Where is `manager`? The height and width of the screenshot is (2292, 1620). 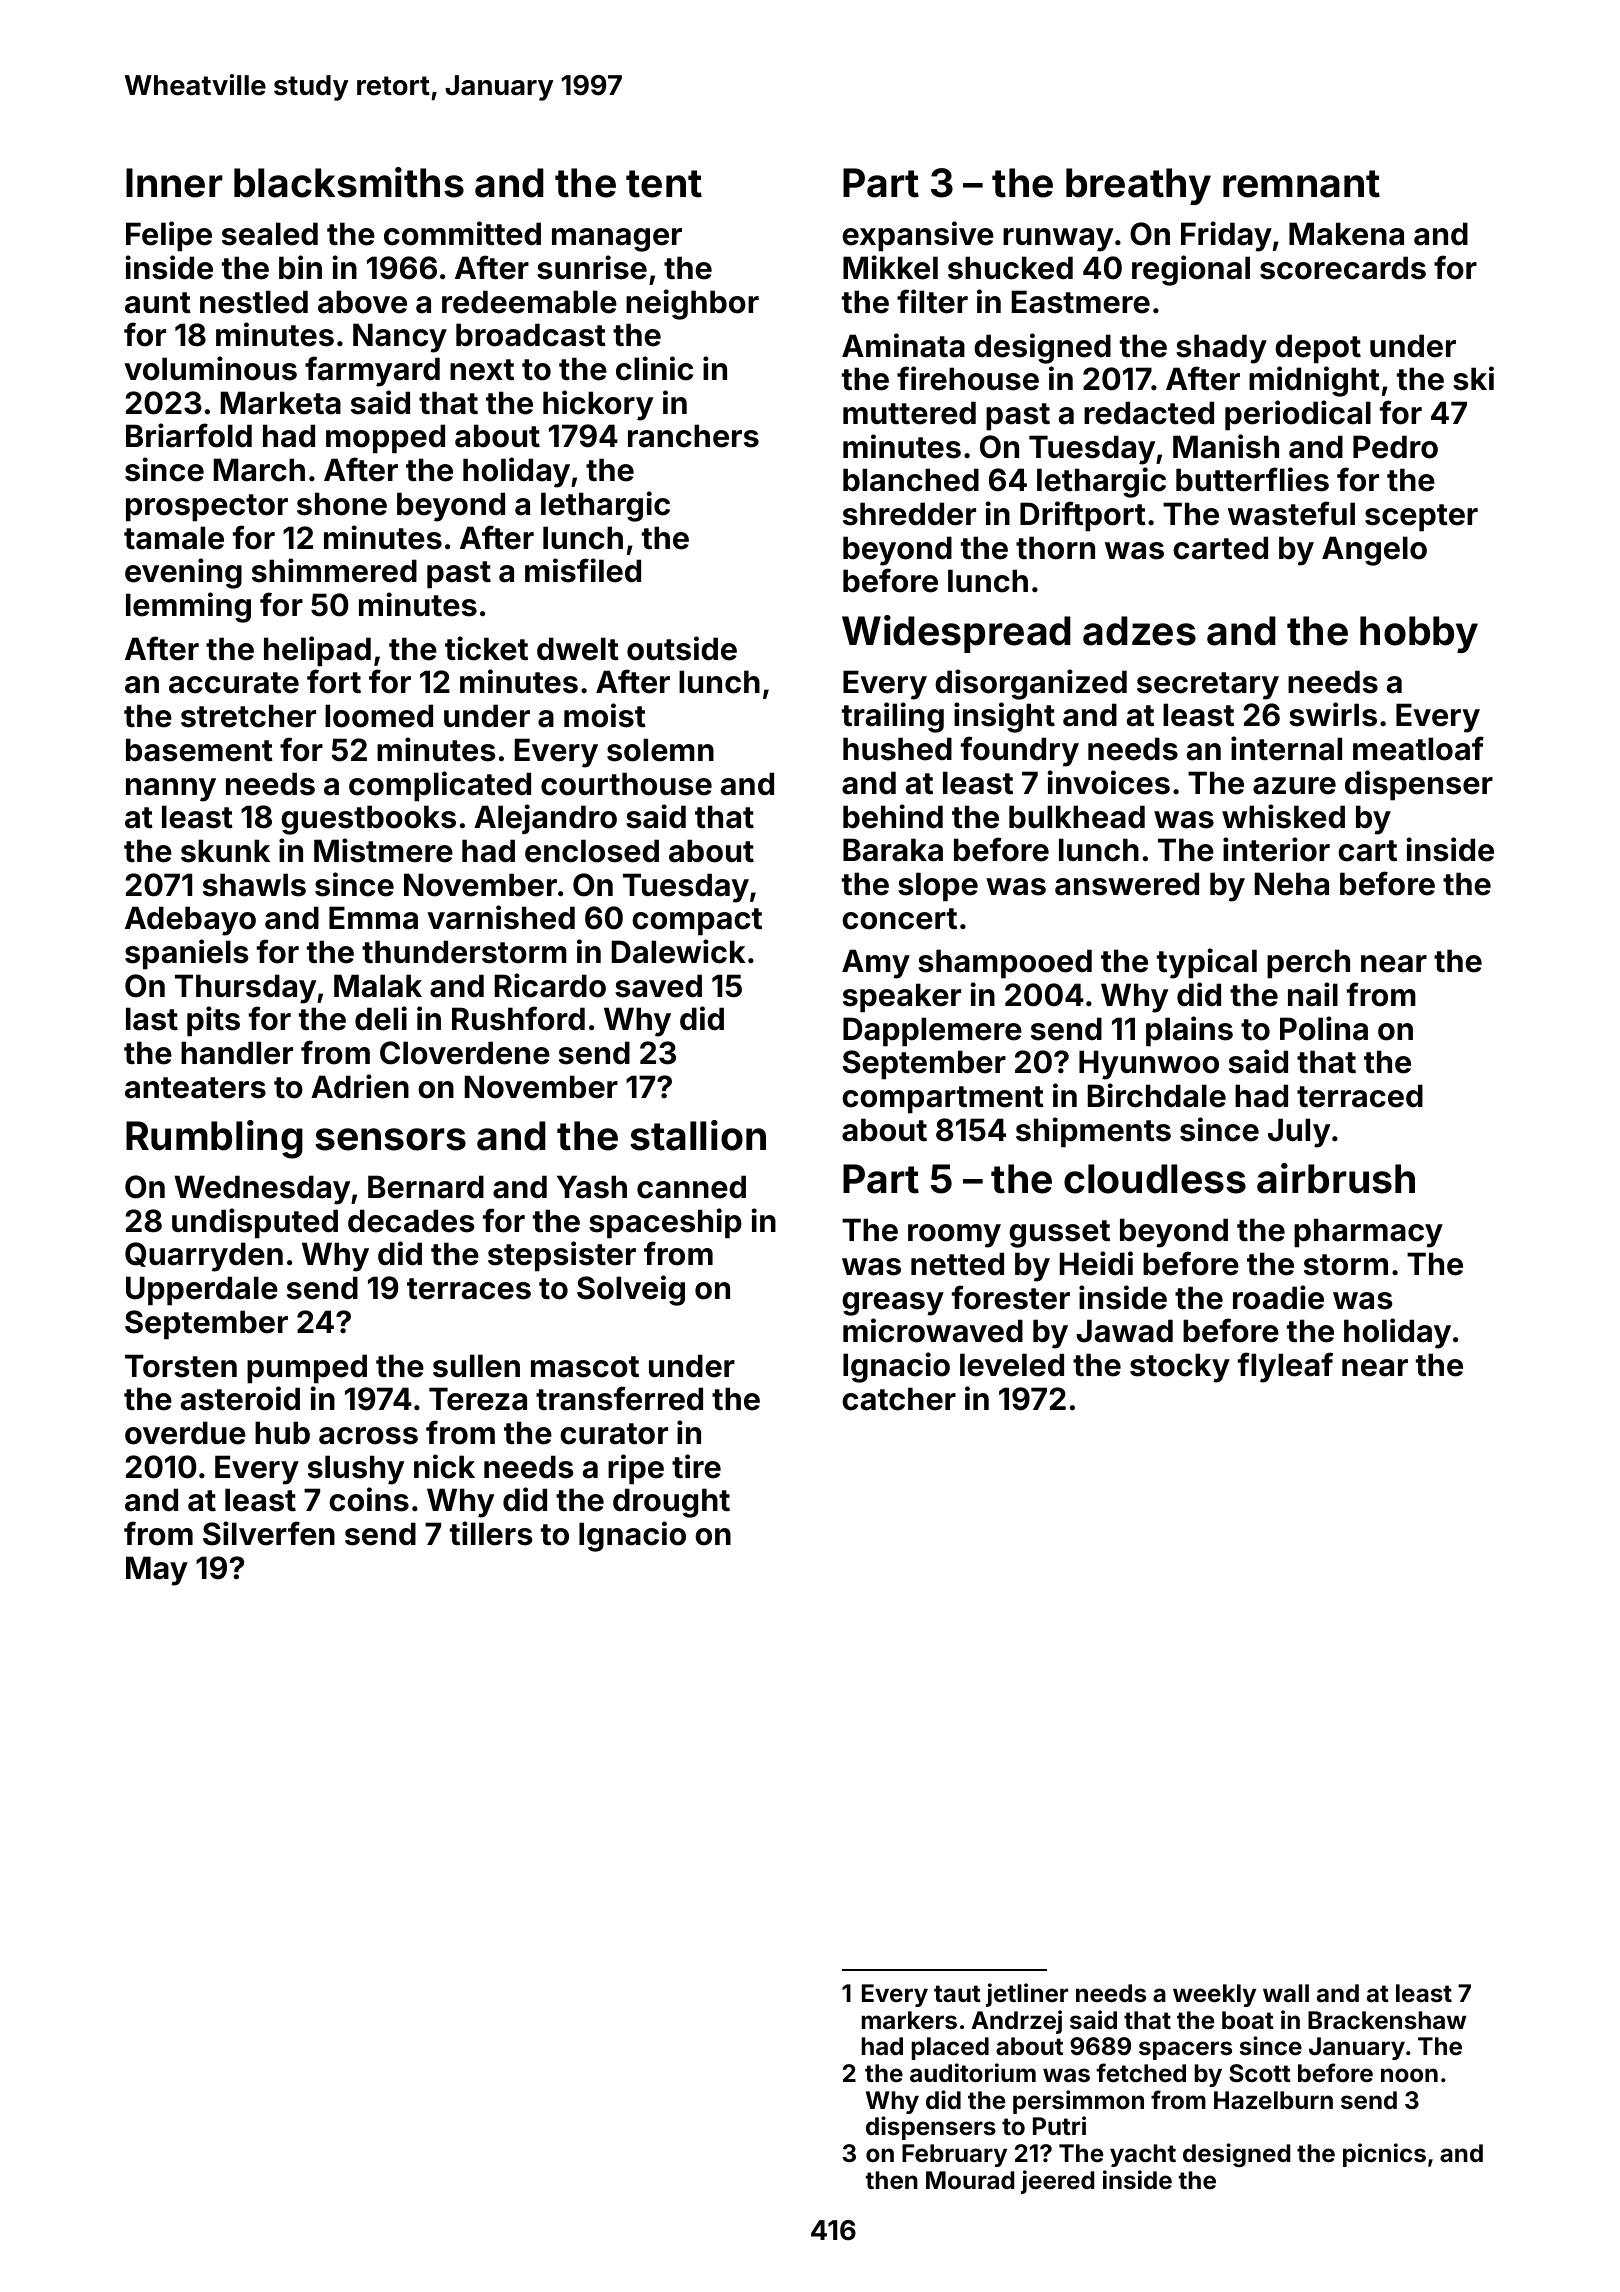 manager is located at coordinates (617, 240).
